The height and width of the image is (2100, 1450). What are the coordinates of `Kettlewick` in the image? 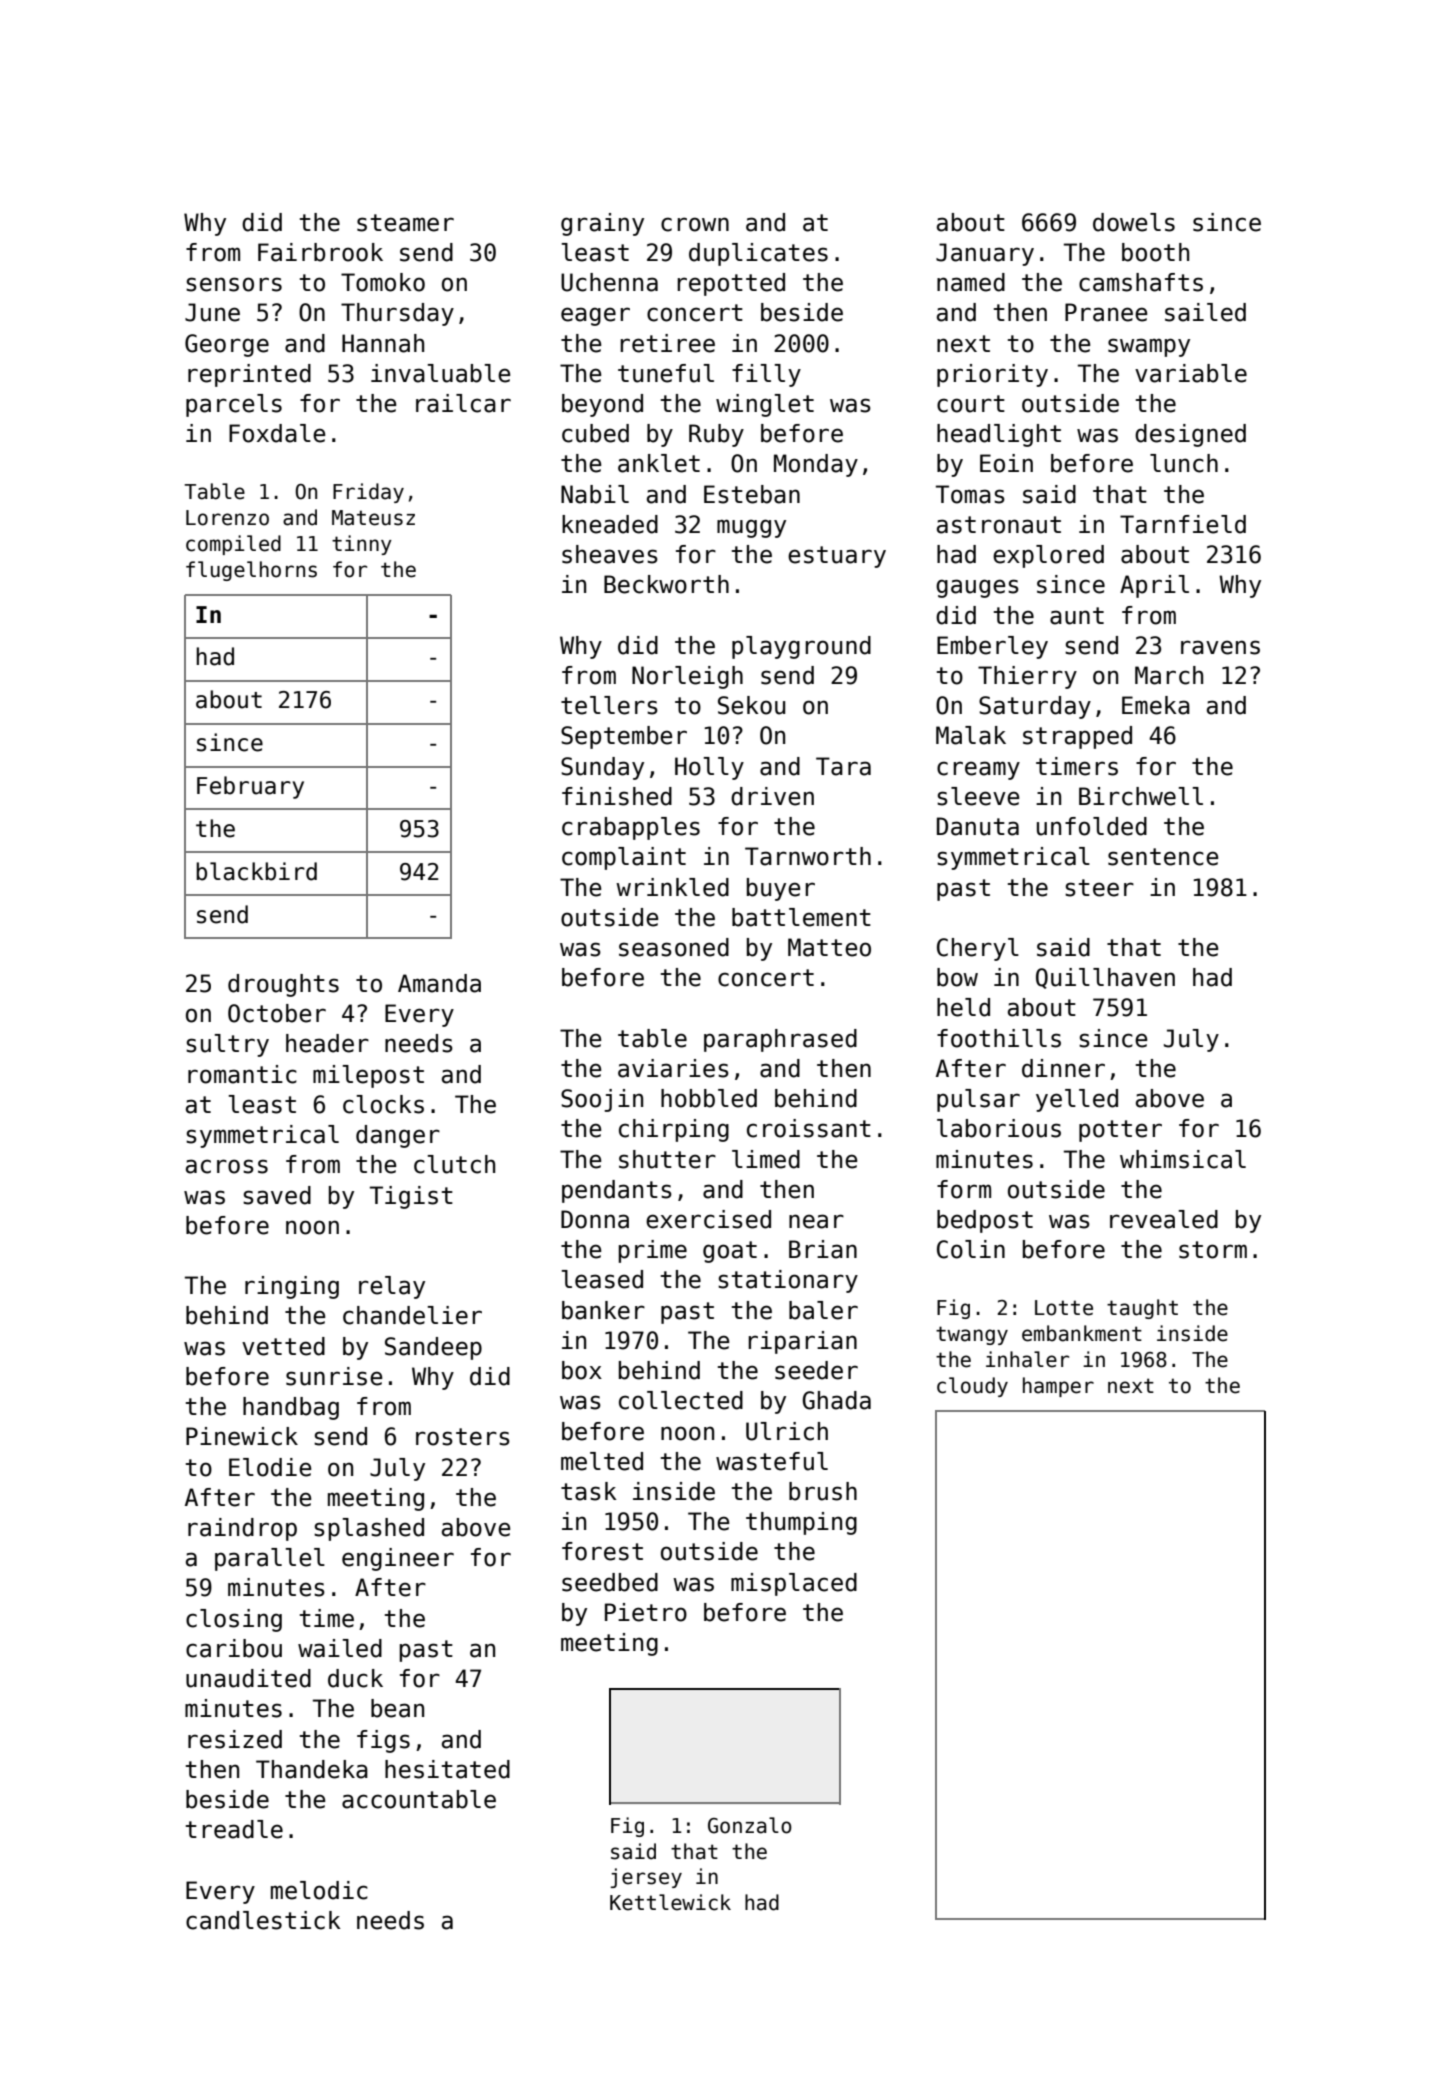 It's located at (670, 1902).
